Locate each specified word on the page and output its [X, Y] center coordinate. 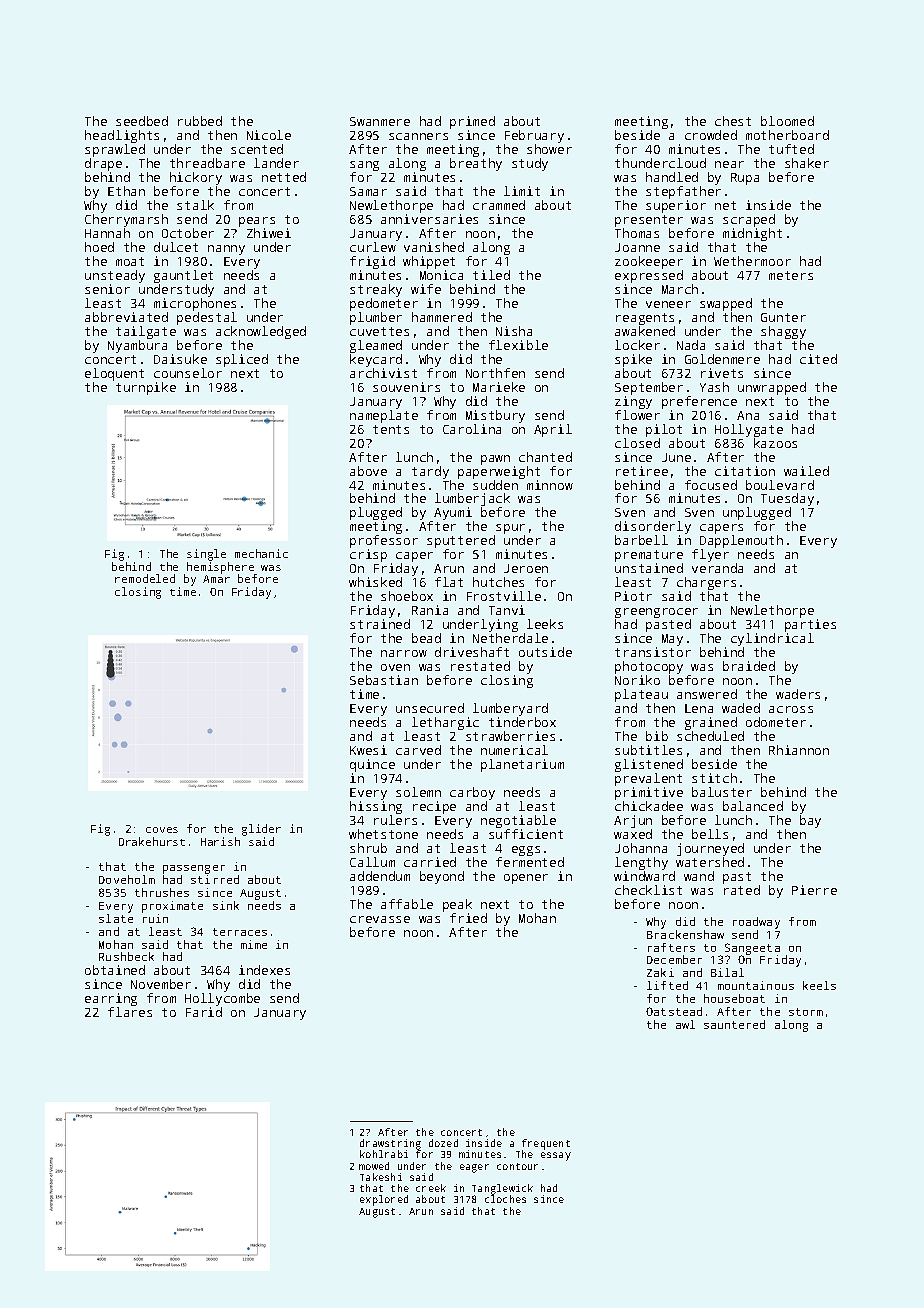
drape [103, 164]
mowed [374, 1166]
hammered [442, 317]
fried [468, 918]
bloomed [787, 121]
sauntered [734, 1024]
